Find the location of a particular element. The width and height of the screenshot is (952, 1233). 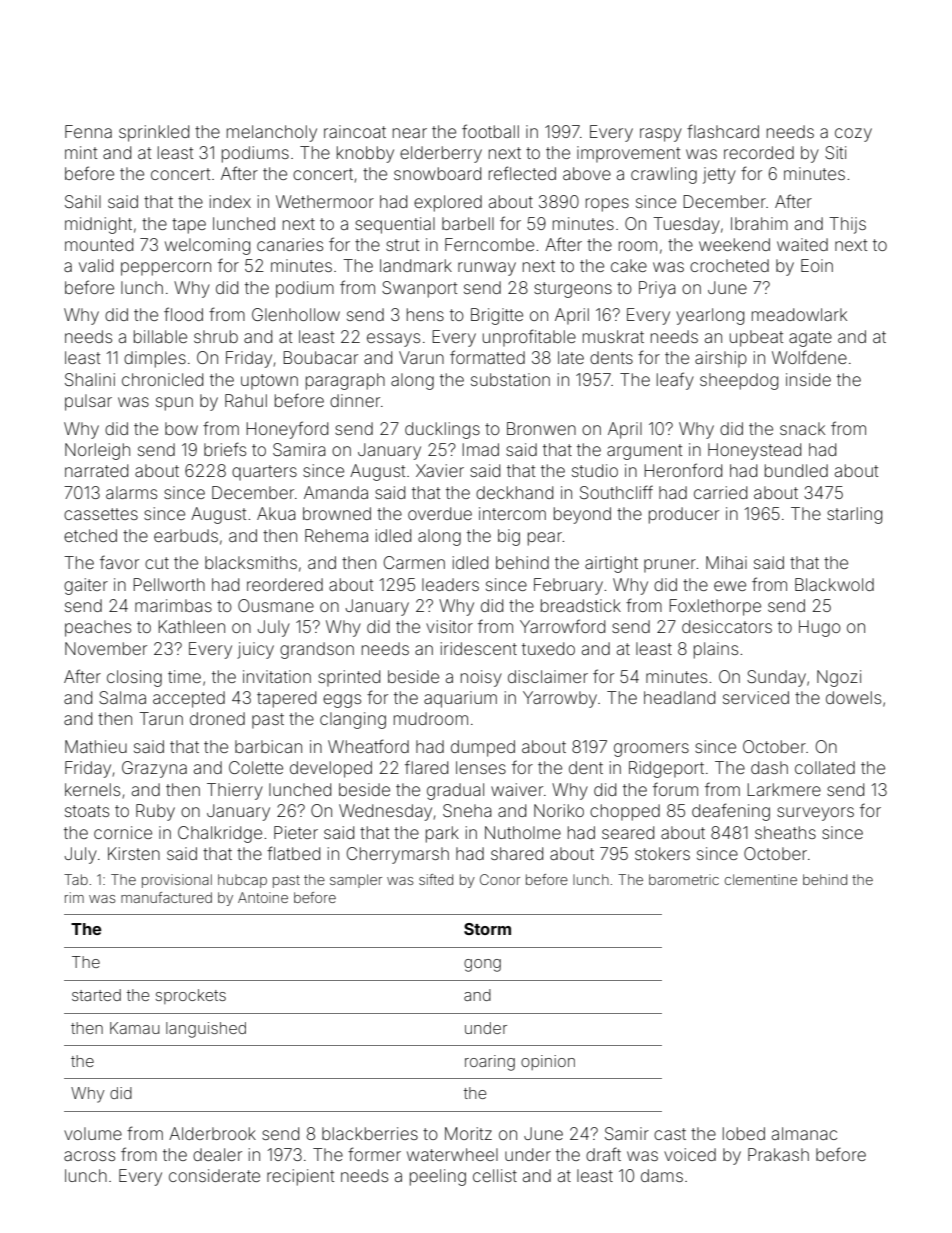

Ferncombe is located at coordinates (489, 244).
